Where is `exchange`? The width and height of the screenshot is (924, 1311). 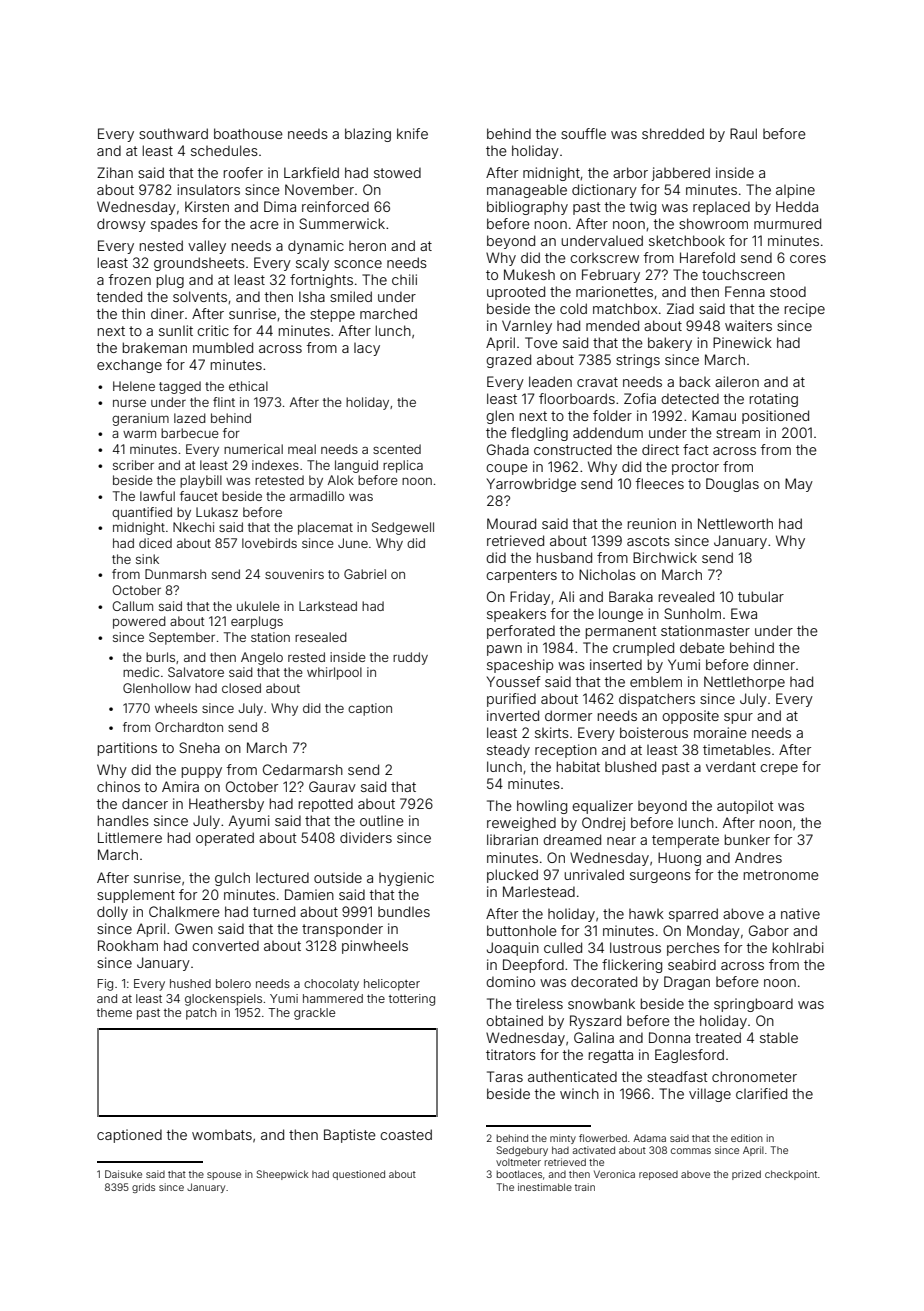 exchange is located at coordinates (129, 366).
